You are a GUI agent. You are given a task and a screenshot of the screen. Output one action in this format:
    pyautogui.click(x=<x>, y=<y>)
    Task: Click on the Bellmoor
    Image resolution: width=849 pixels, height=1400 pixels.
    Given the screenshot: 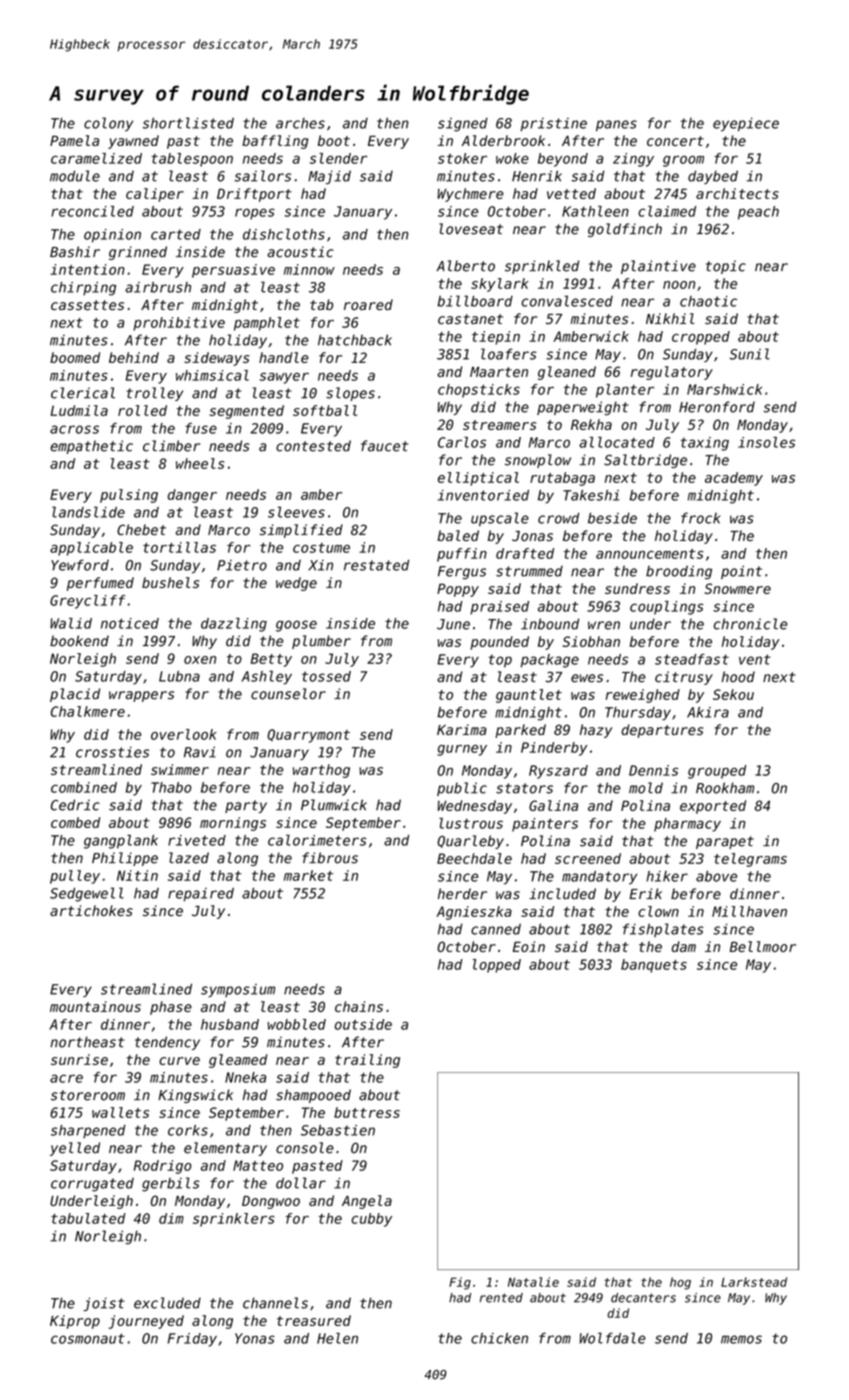 What is the action you would take?
    pyautogui.click(x=763, y=946)
